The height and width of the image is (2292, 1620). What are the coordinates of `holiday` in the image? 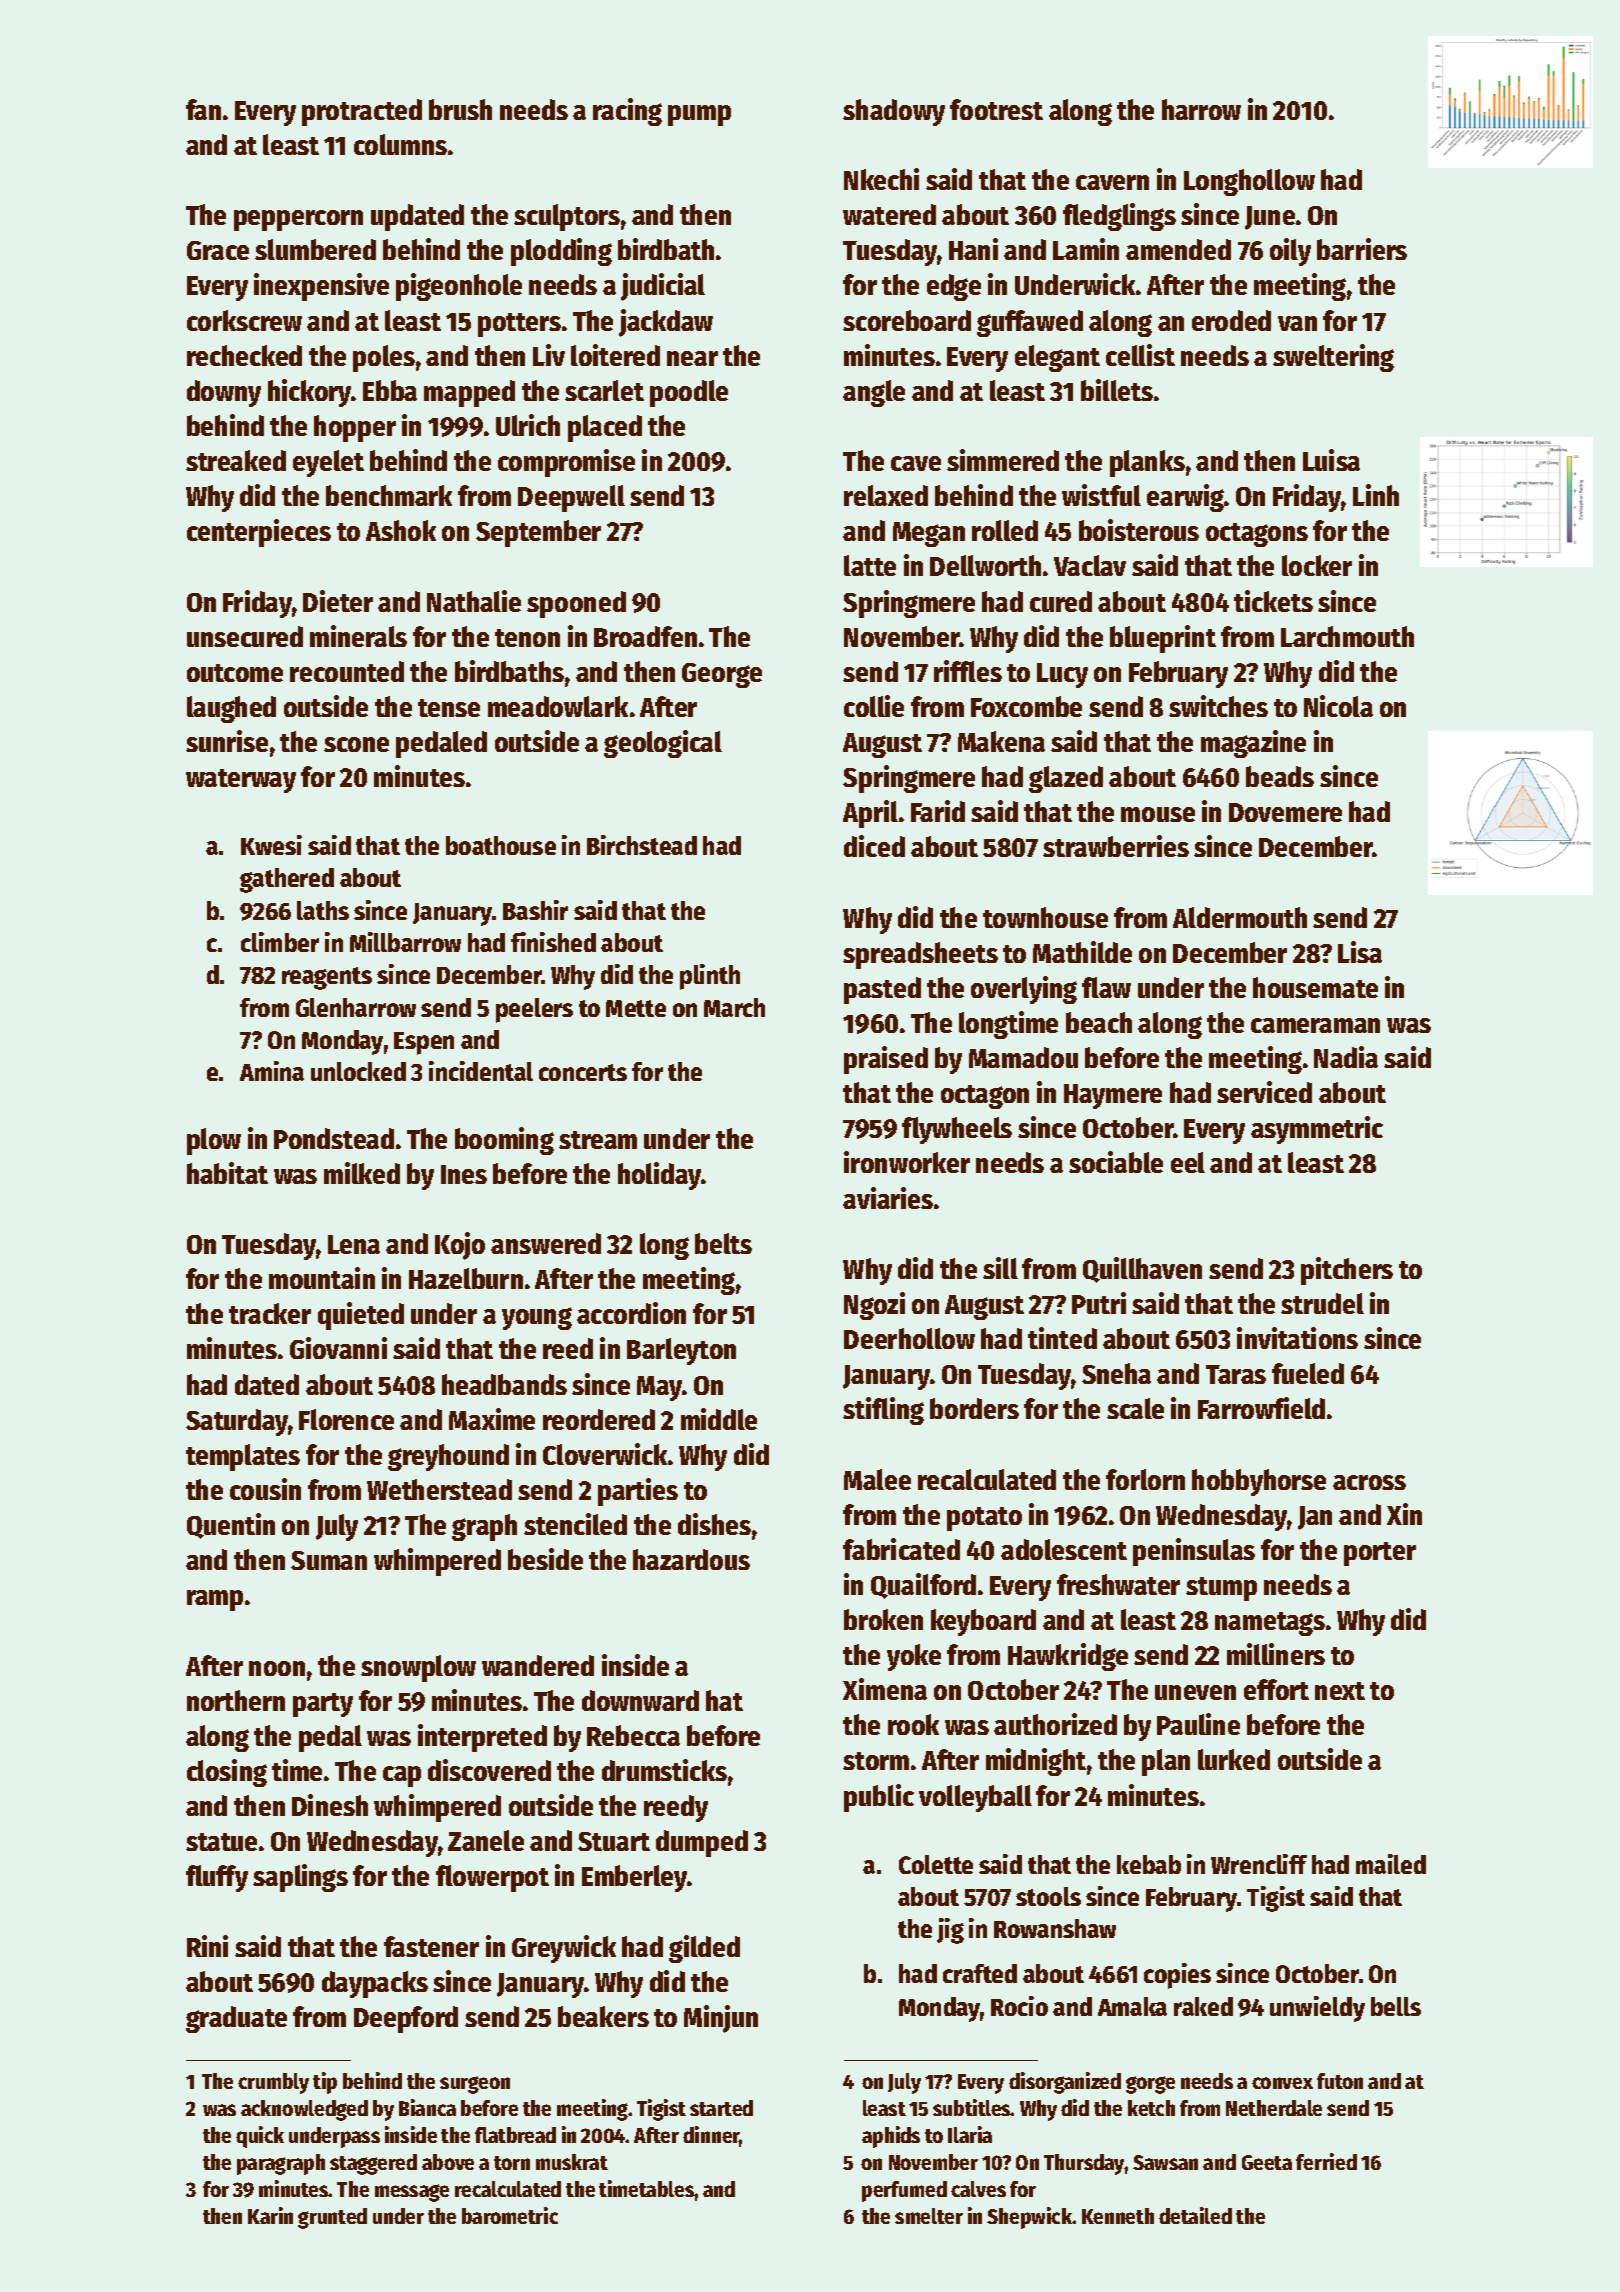 It's located at (660, 1176).
